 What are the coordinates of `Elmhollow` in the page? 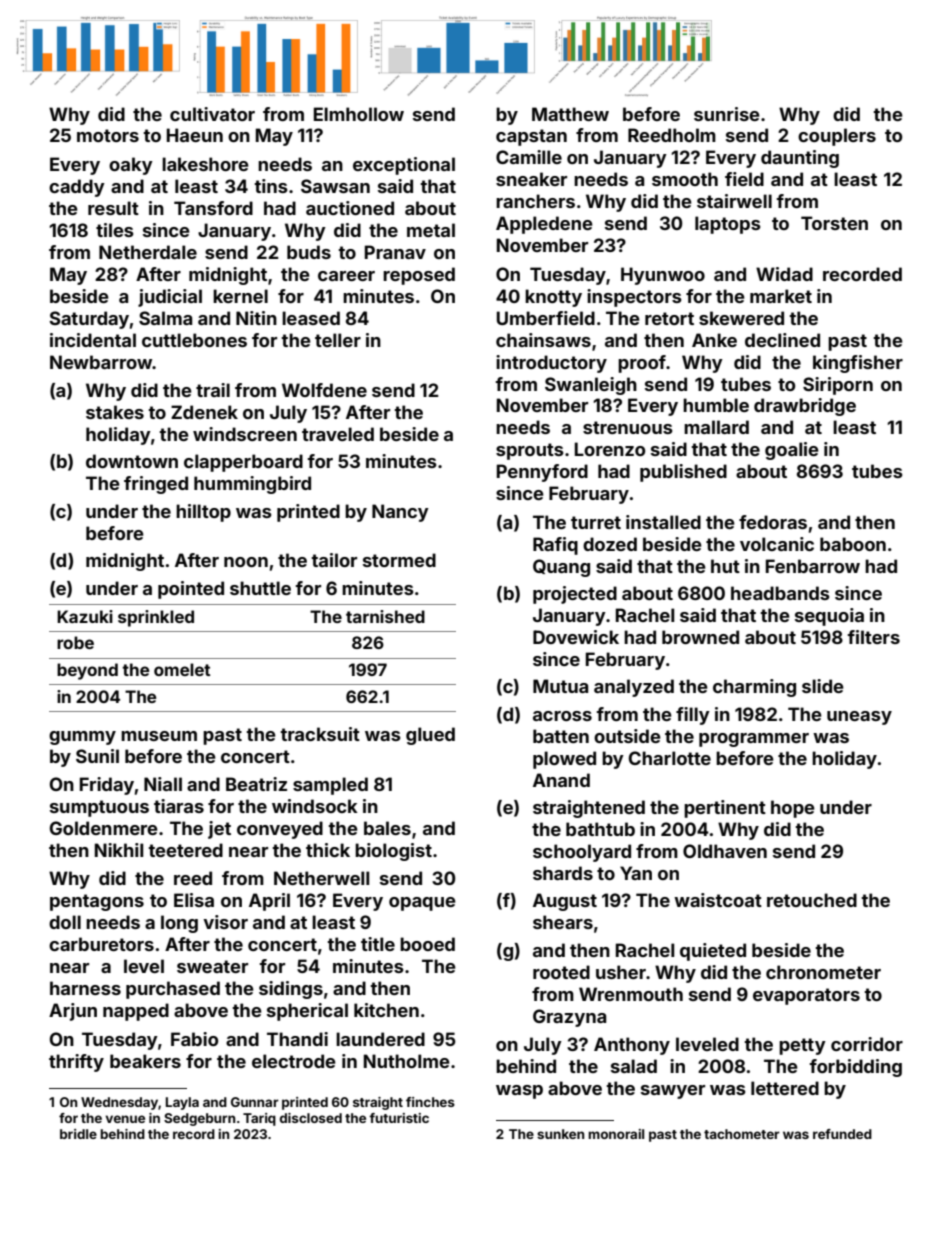 It's located at (359, 114).
